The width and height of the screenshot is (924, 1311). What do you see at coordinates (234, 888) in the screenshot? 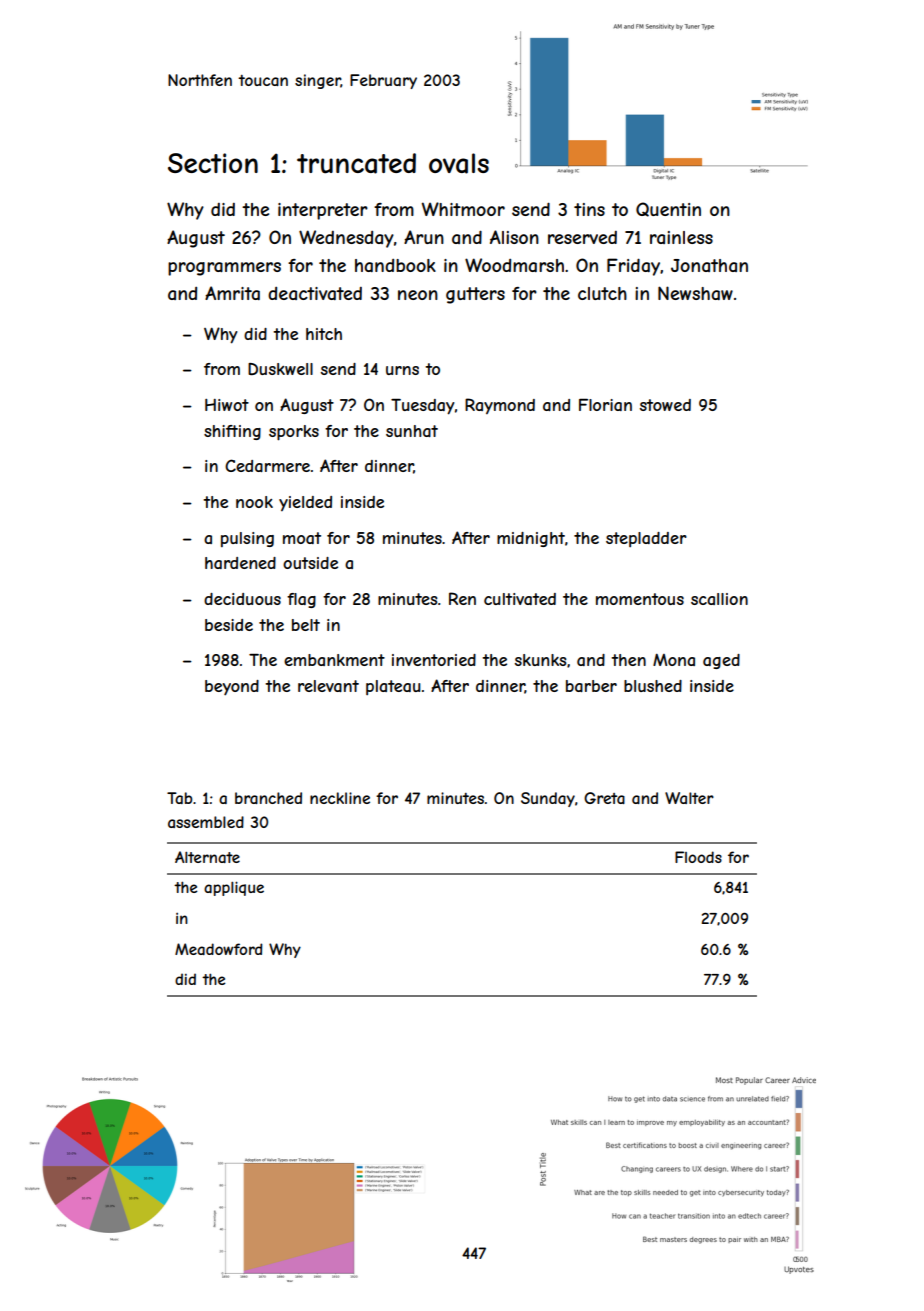
I see `applique` at bounding box center [234, 888].
